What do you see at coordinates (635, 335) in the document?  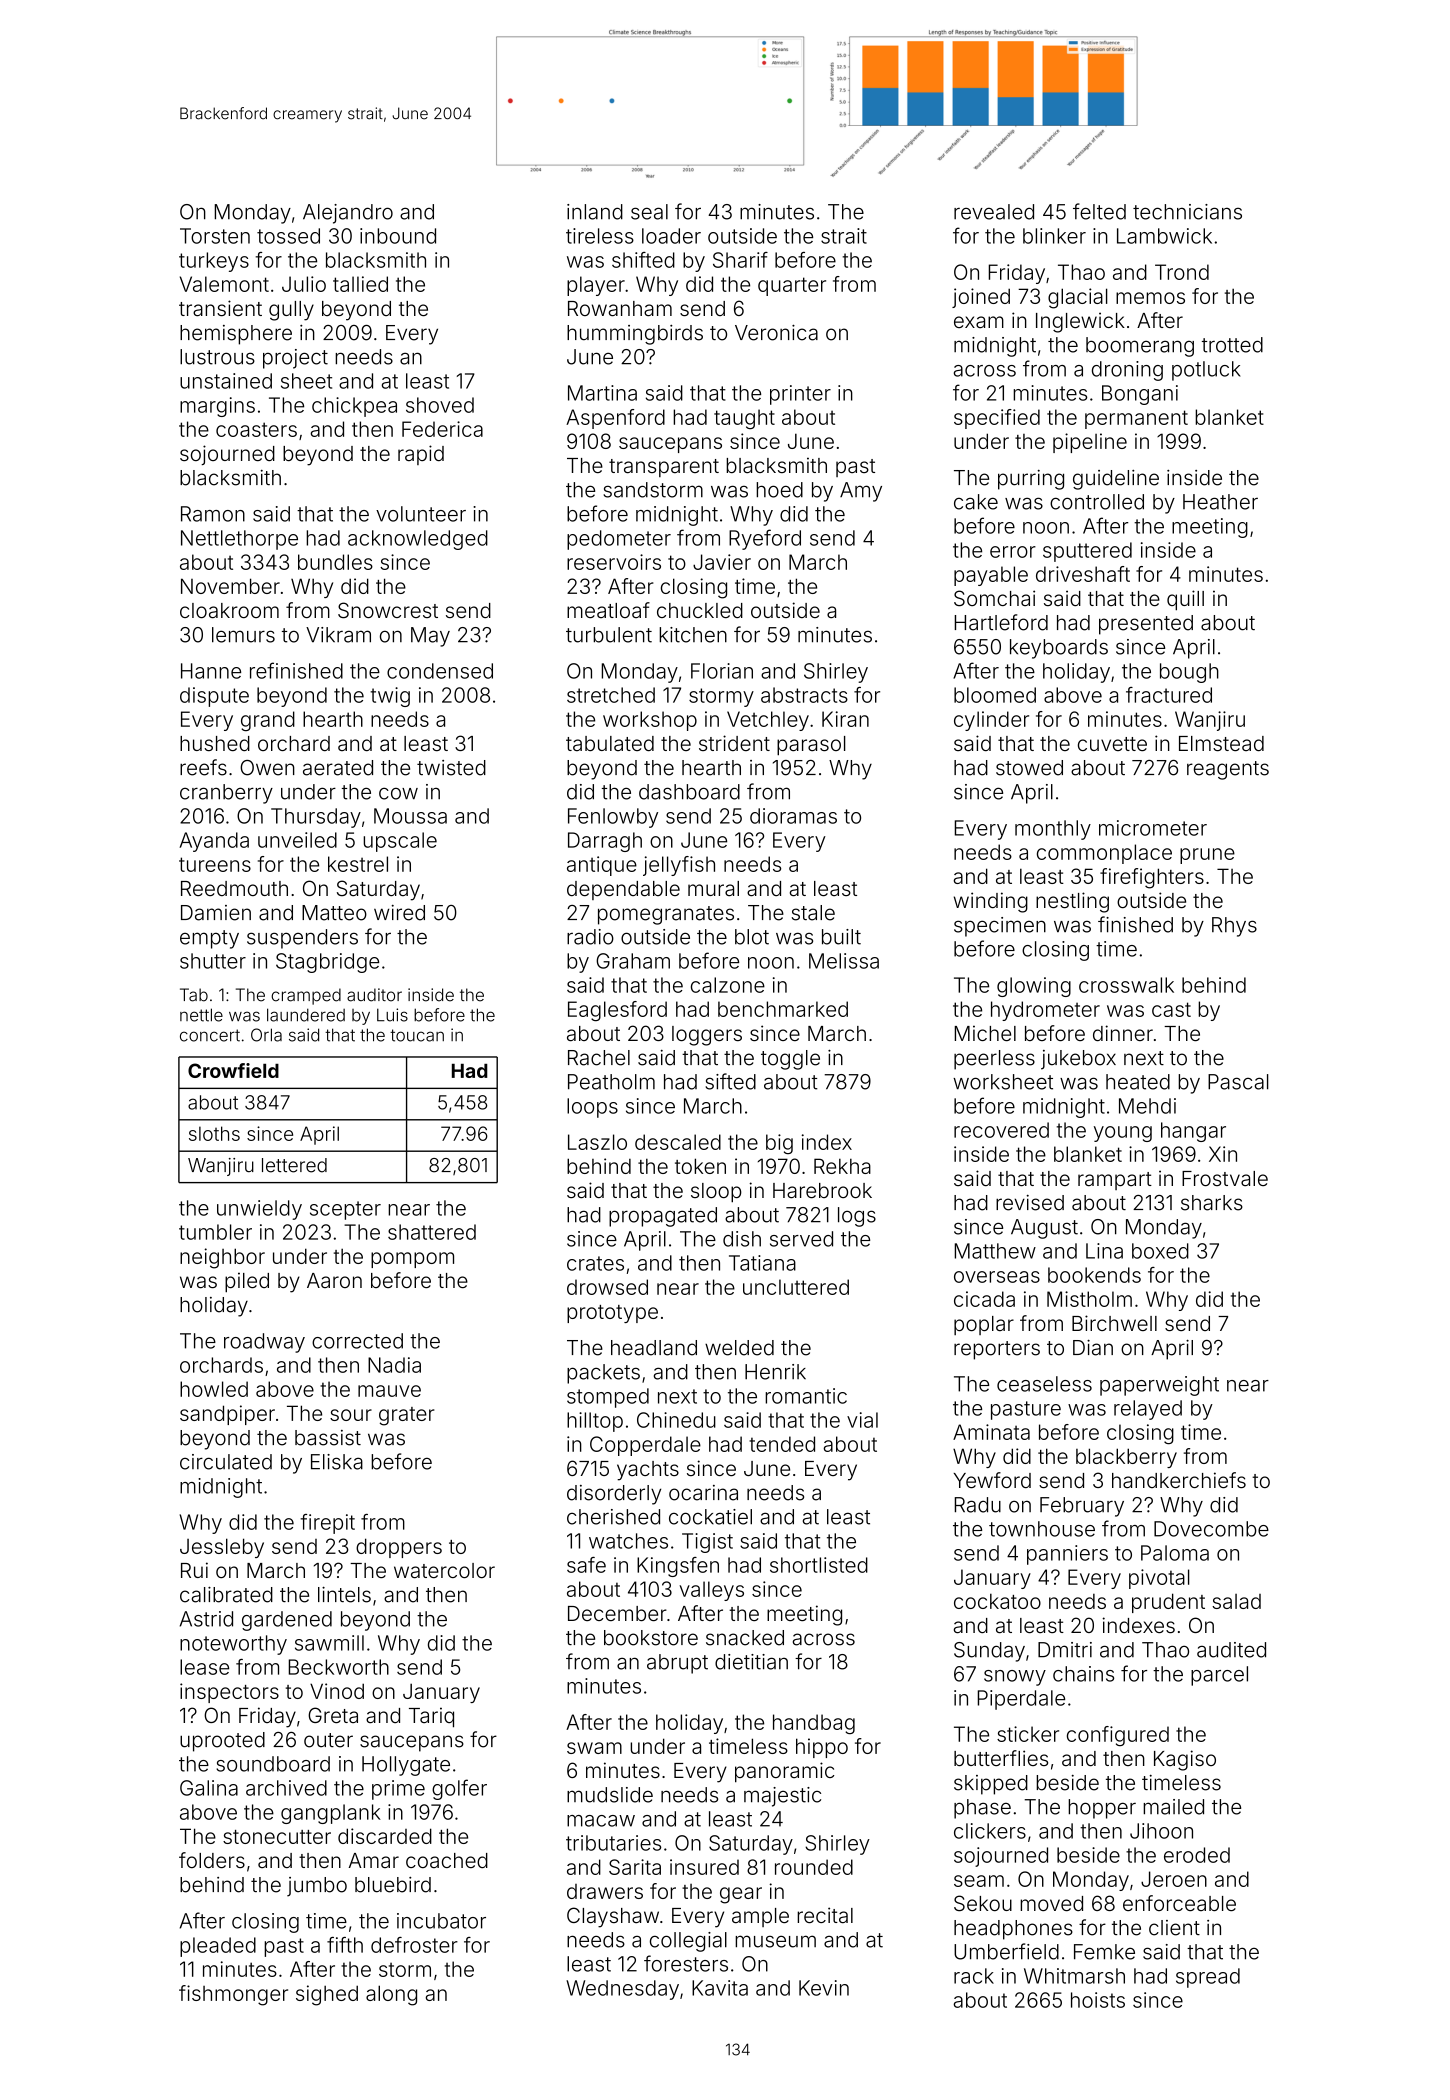 I see `hummingbirds` at bounding box center [635, 335].
